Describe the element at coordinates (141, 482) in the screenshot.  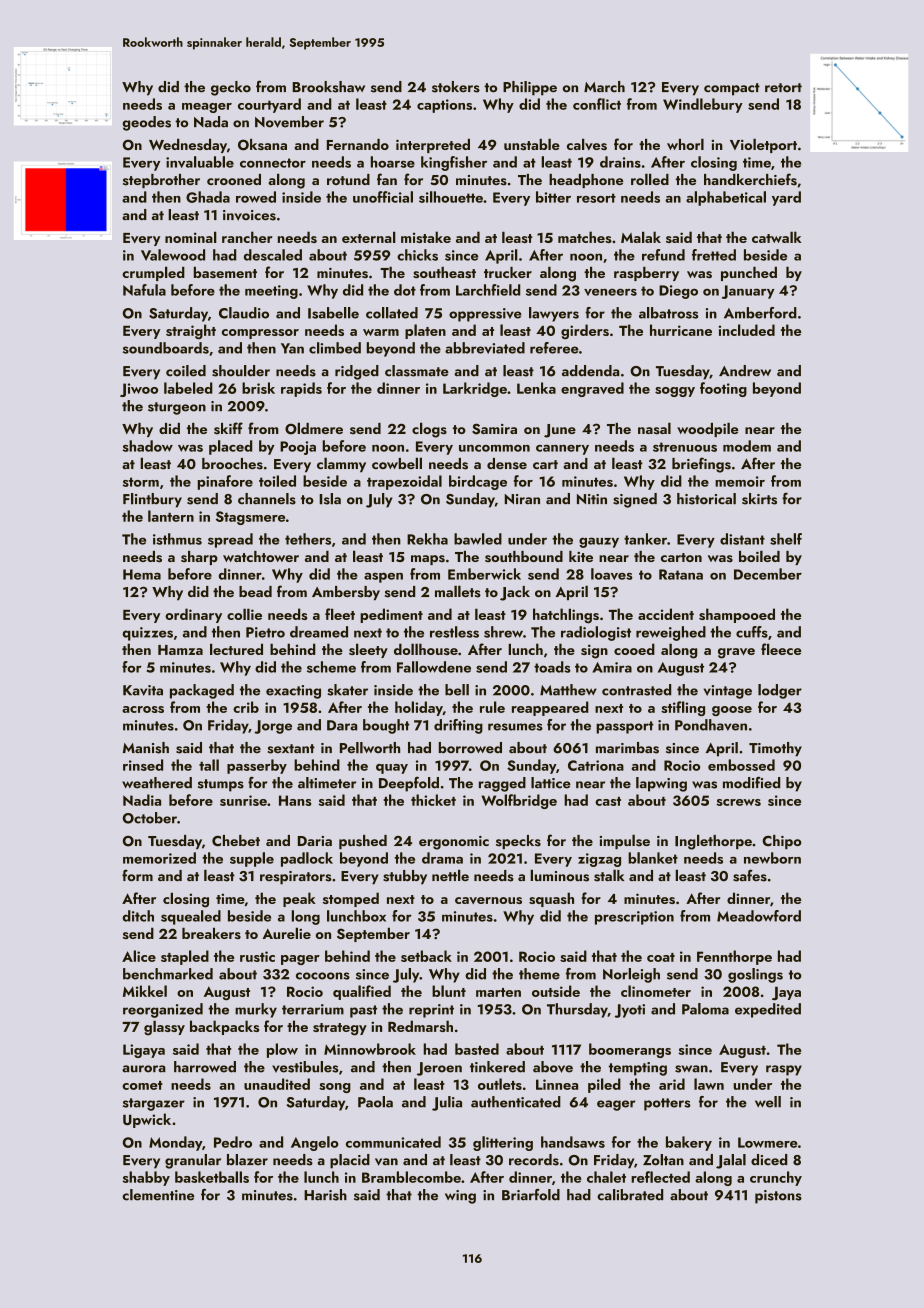
I see `storm` at that location.
